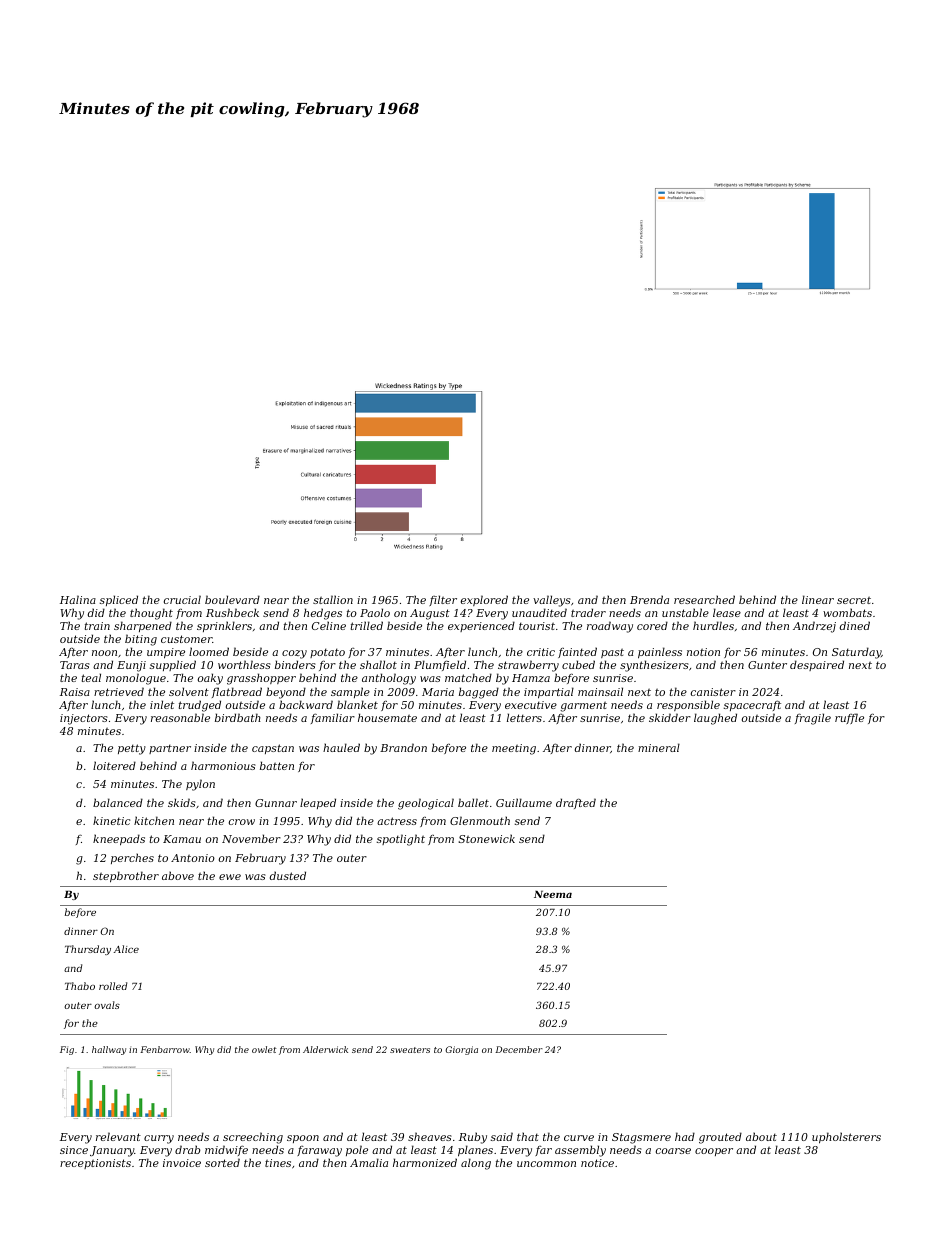 The height and width of the screenshot is (1233, 952). I want to click on Alice, so click(126, 949).
